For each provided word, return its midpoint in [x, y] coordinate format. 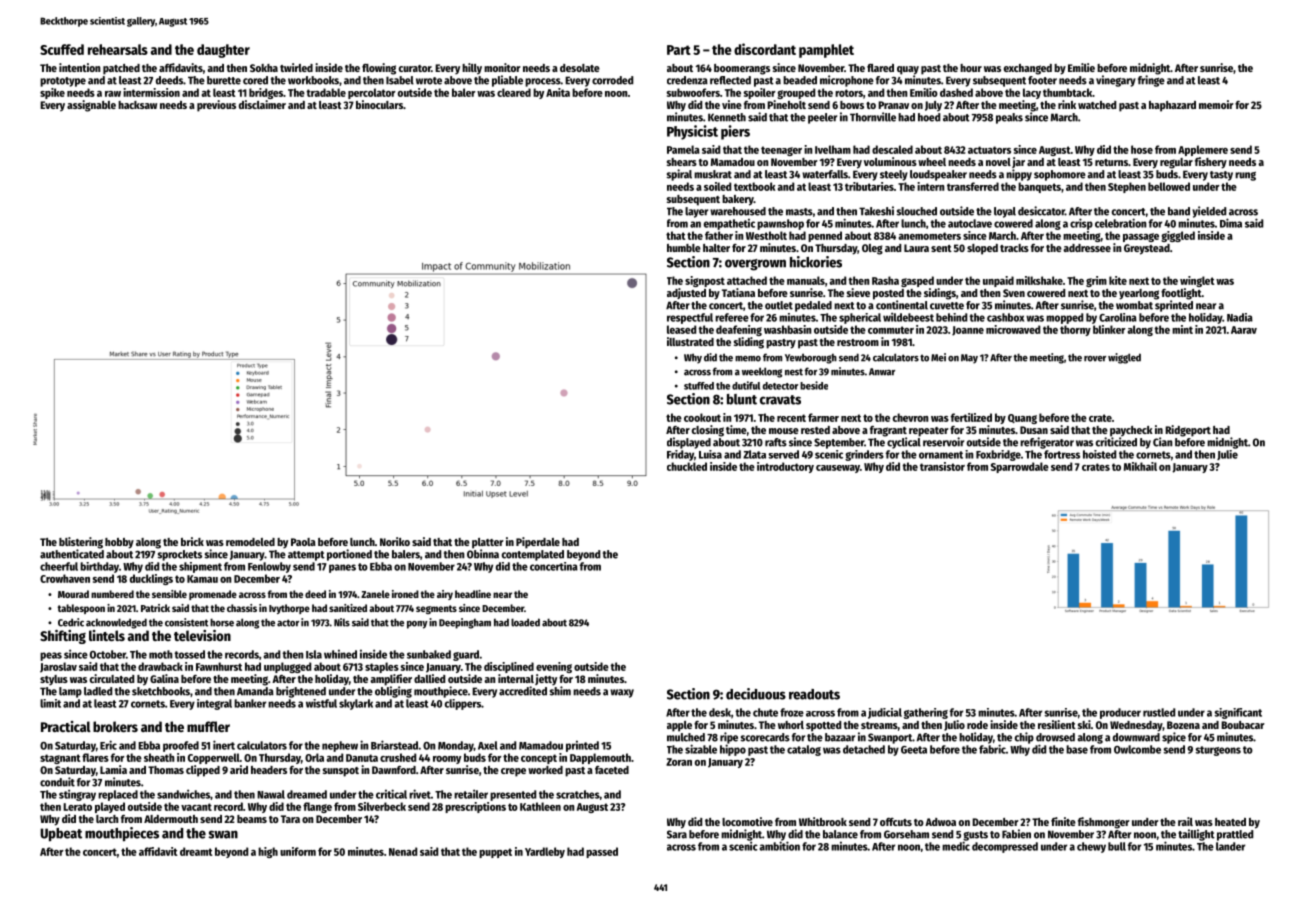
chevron [911, 417]
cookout [702, 417]
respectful [690, 318]
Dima [1231, 223]
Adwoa [940, 822]
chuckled [687, 466]
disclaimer [262, 104]
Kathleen [540, 806]
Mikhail [1140, 466]
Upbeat [61, 835]
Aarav [1244, 330]
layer [696, 212]
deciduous [756, 694]
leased [681, 329]
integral [214, 704]
